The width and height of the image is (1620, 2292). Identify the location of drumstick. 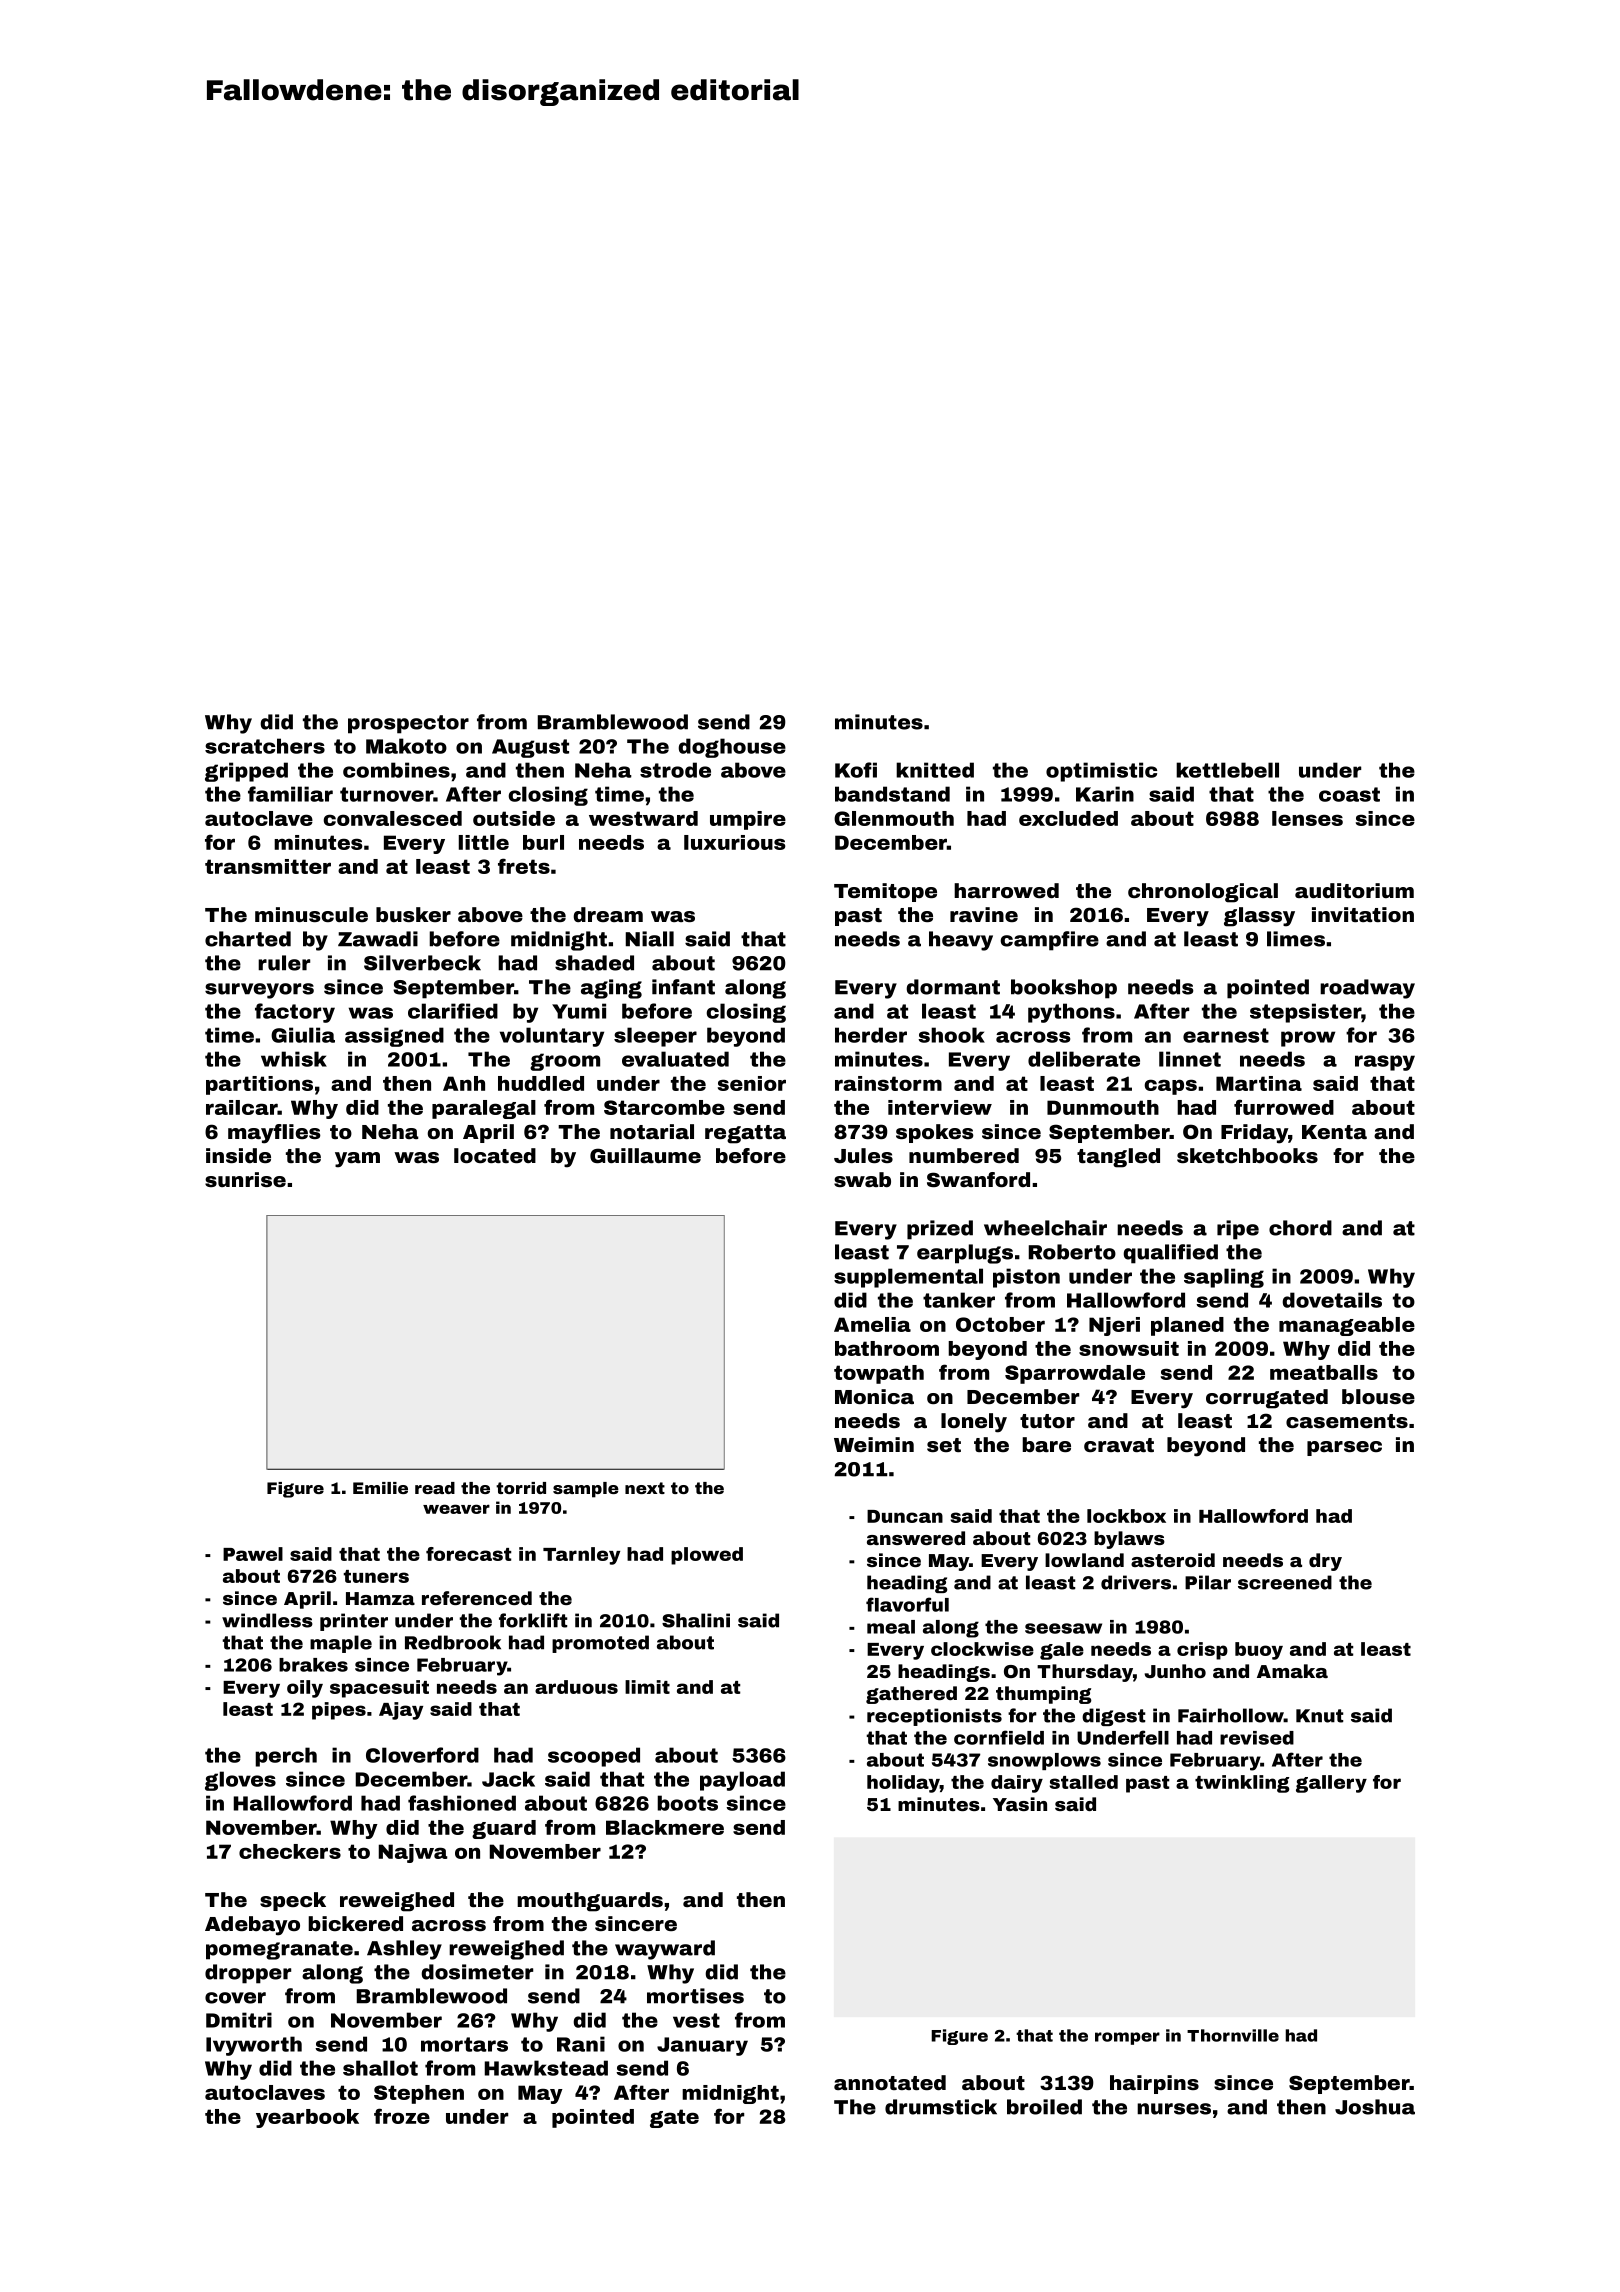
(941, 2107).
